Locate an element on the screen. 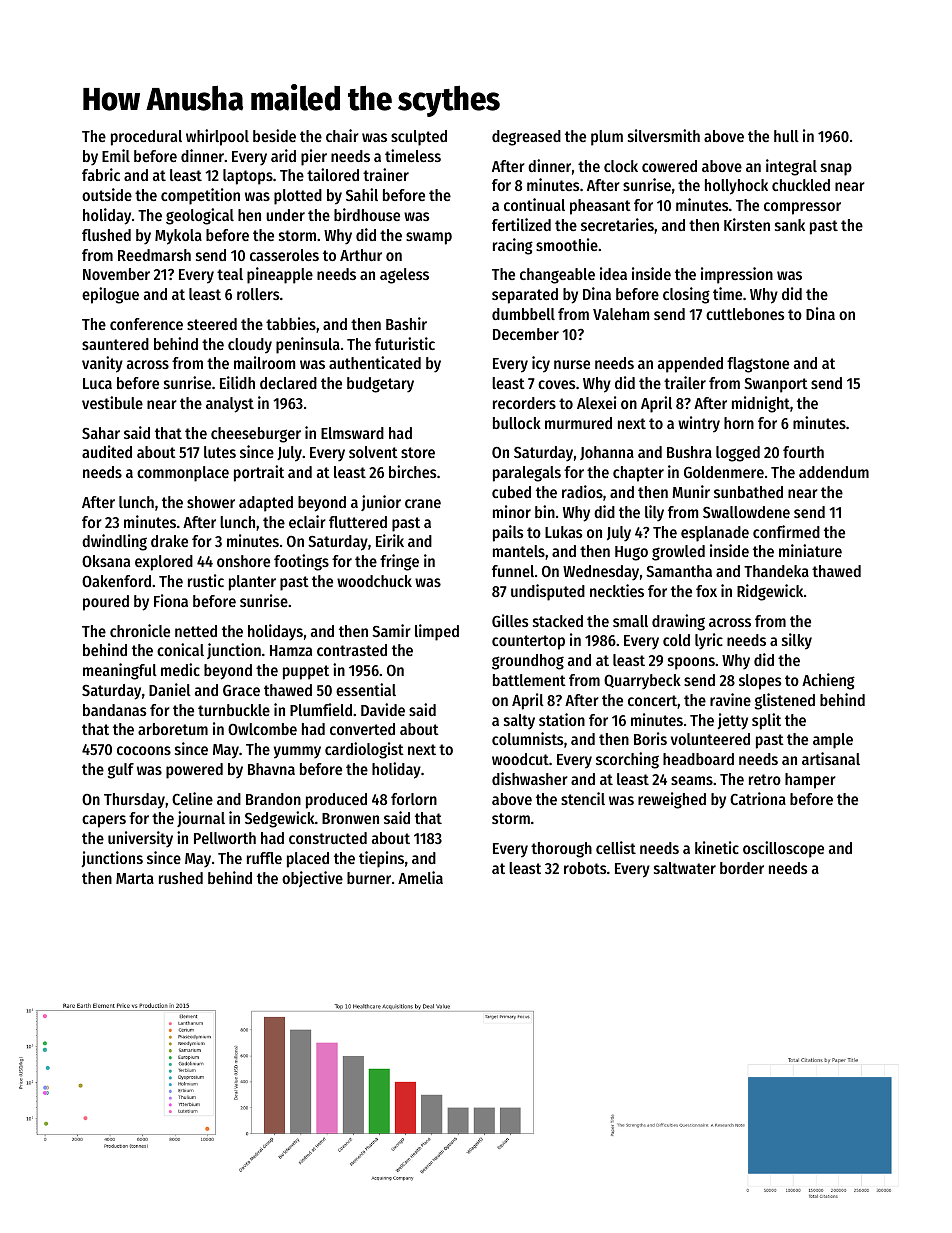 Image resolution: width=952 pixels, height=1233 pixels. sauntered is located at coordinates (115, 344).
